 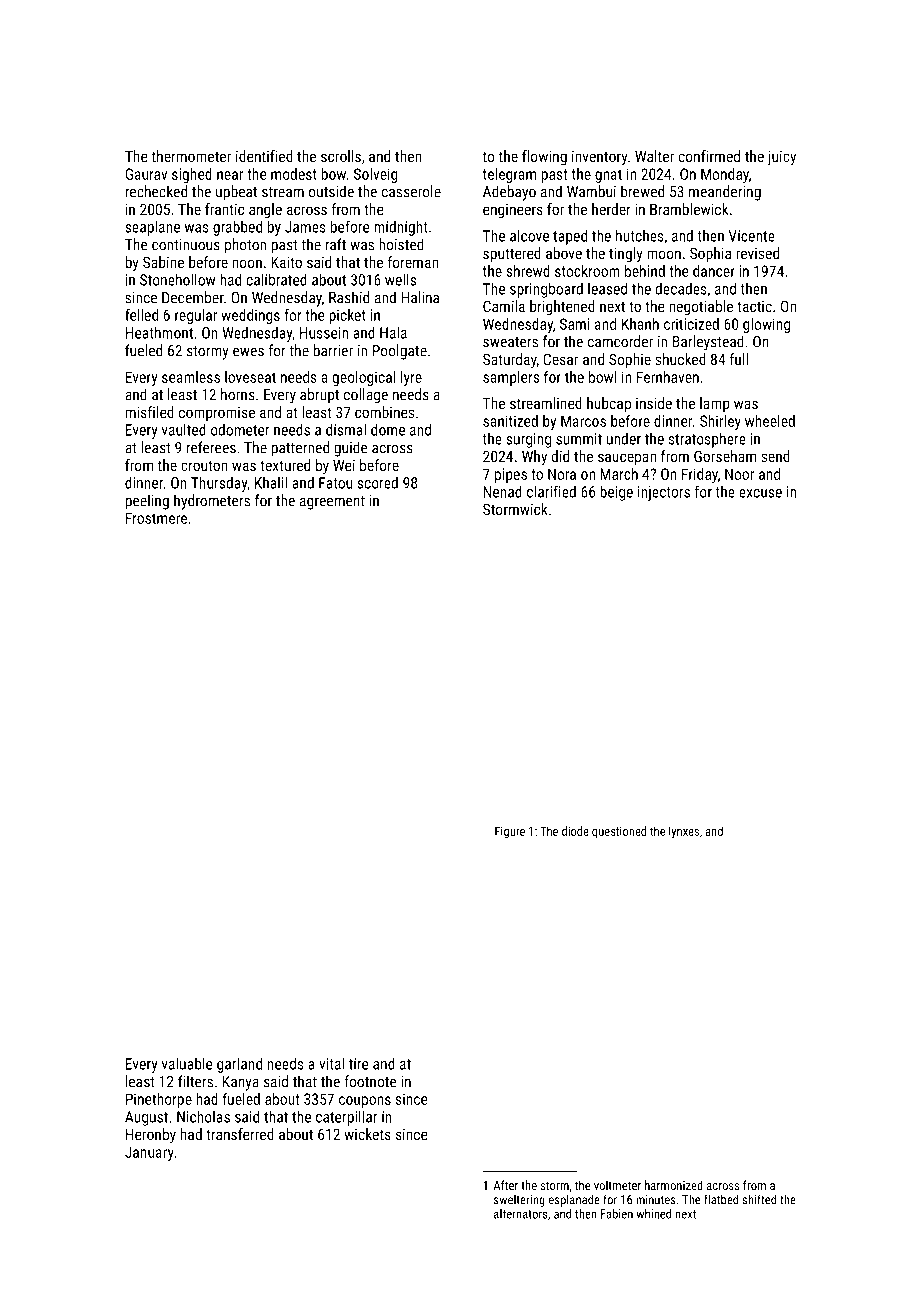 I want to click on tire, so click(x=358, y=1064).
